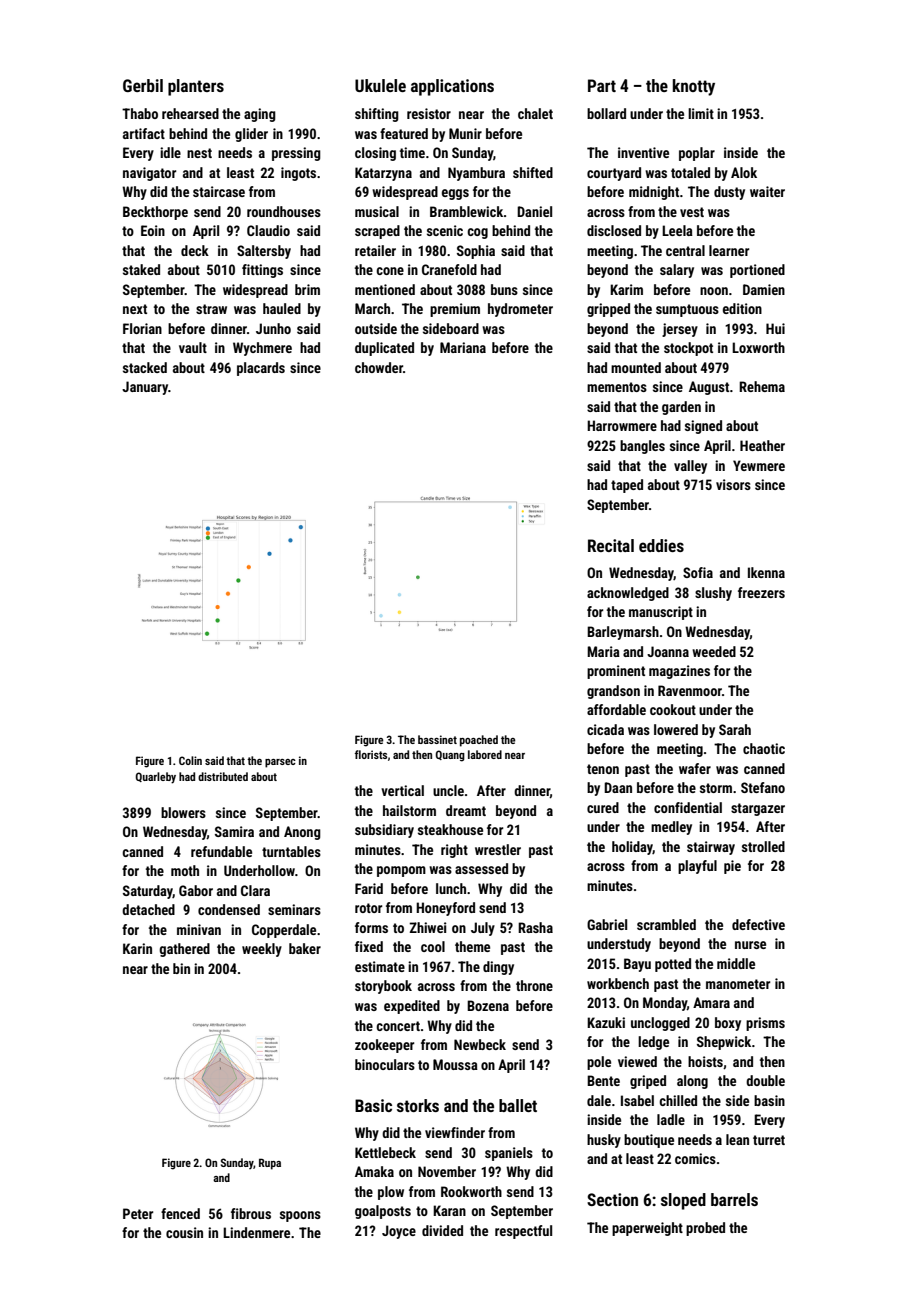 The image size is (908, 1316). I want to click on defective, so click(758, 924).
